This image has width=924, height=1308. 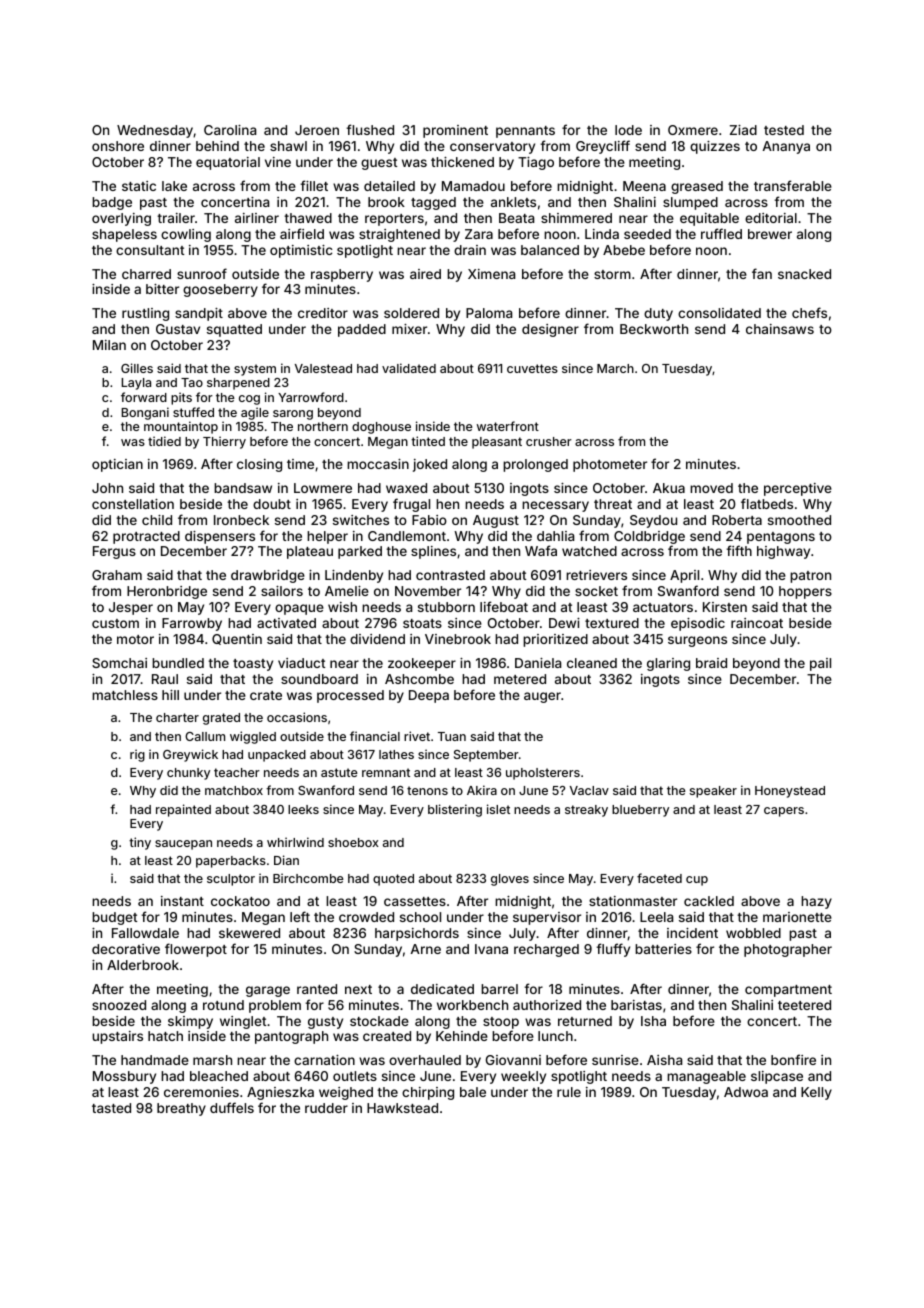 What do you see at coordinates (508, 426) in the image?
I see `waterfront` at bounding box center [508, 426].
